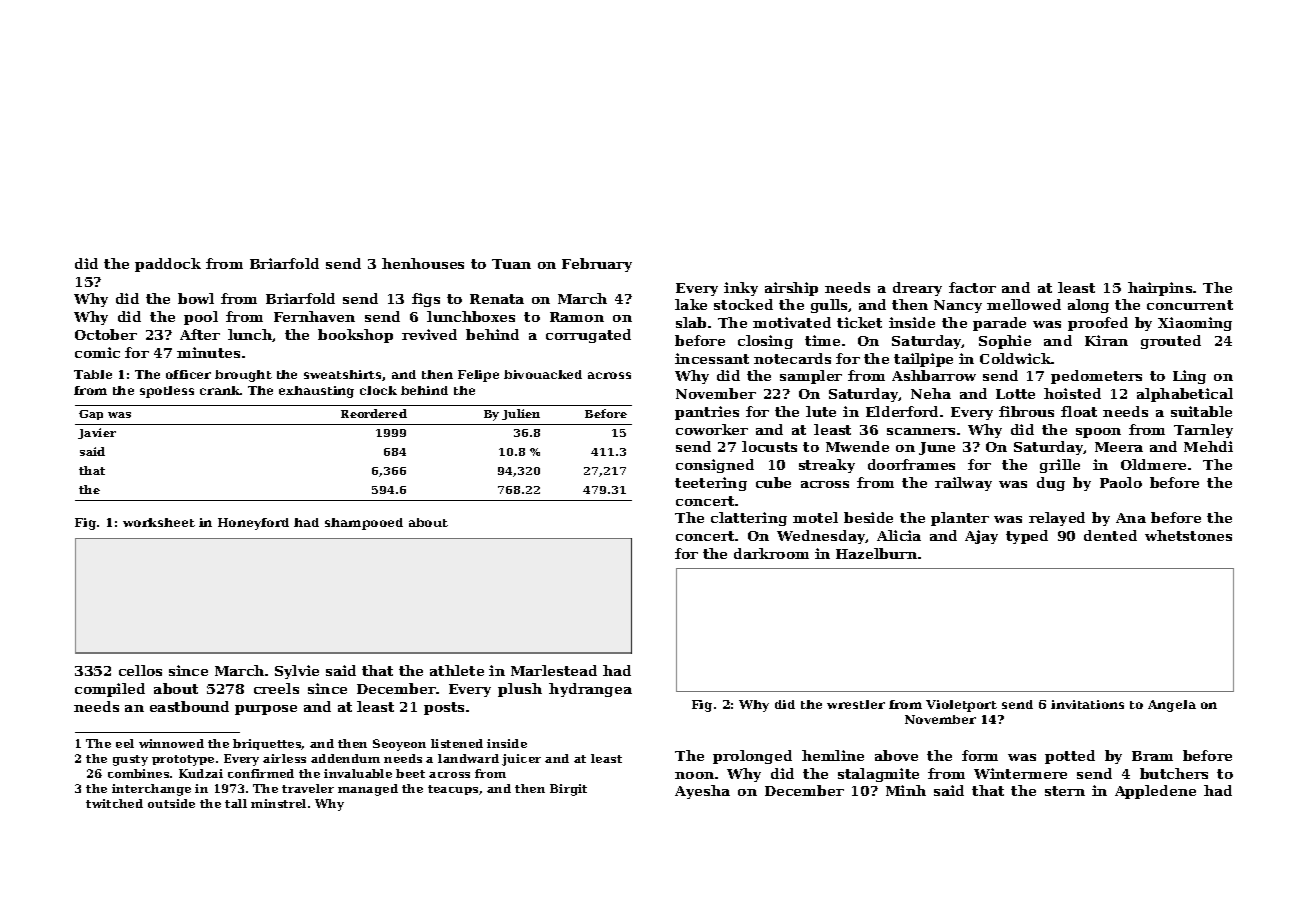 This page has width=1308, height=924. I want to click on motel, so click(815, 517).
